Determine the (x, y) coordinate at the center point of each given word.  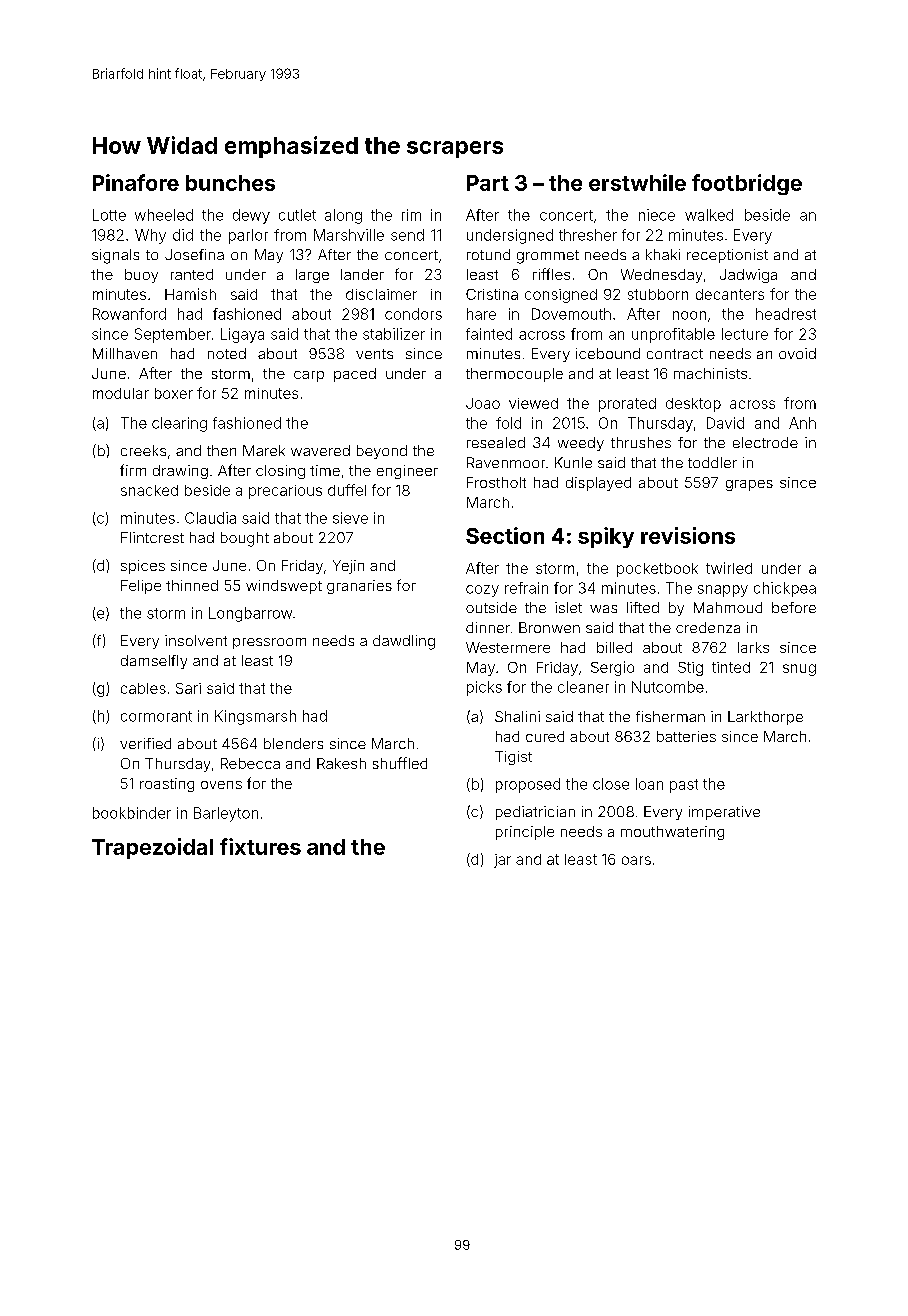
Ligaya (242, 335)
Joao (483, 403)
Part (488, 183)
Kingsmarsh (255, 717)
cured (545, 736)
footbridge (747, 184)
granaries (359, 587)
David (725, 423)
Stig (690, 669)
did (183, 235)
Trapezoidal (152, 848)
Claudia (210, 518)
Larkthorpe (765, 718)
